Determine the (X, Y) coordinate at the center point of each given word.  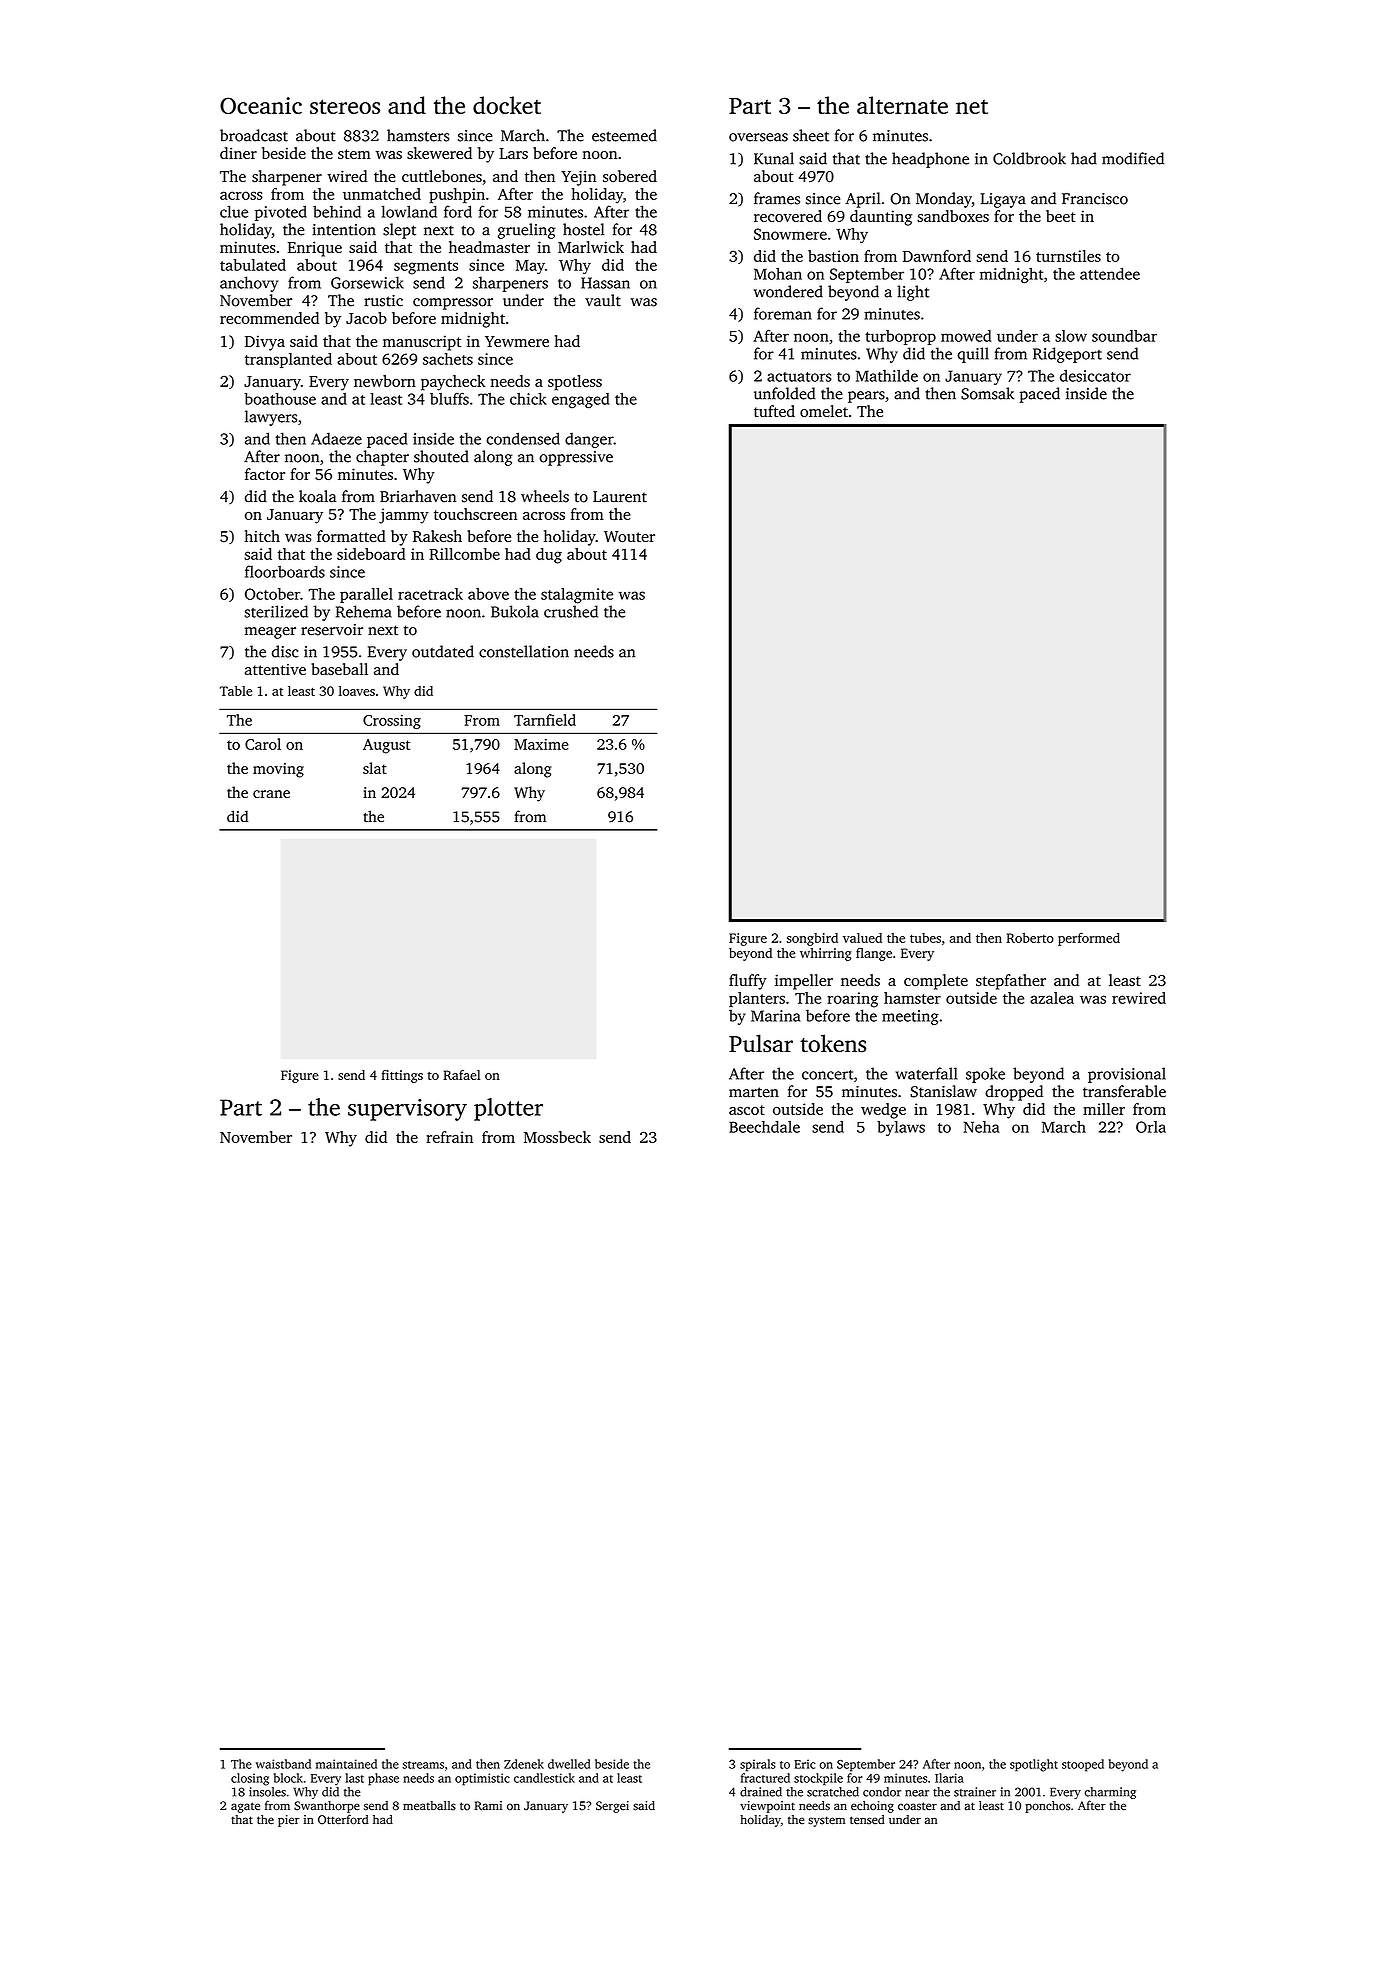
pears (866, 397)
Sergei (612, 1807)
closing (250, 1779)
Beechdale (764, 1127)
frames (777, 198)
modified (1133, 158)
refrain (449, 1137)
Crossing (392, 721)
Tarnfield (545, 720)
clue (234, 211)
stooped (1083, 1765)
